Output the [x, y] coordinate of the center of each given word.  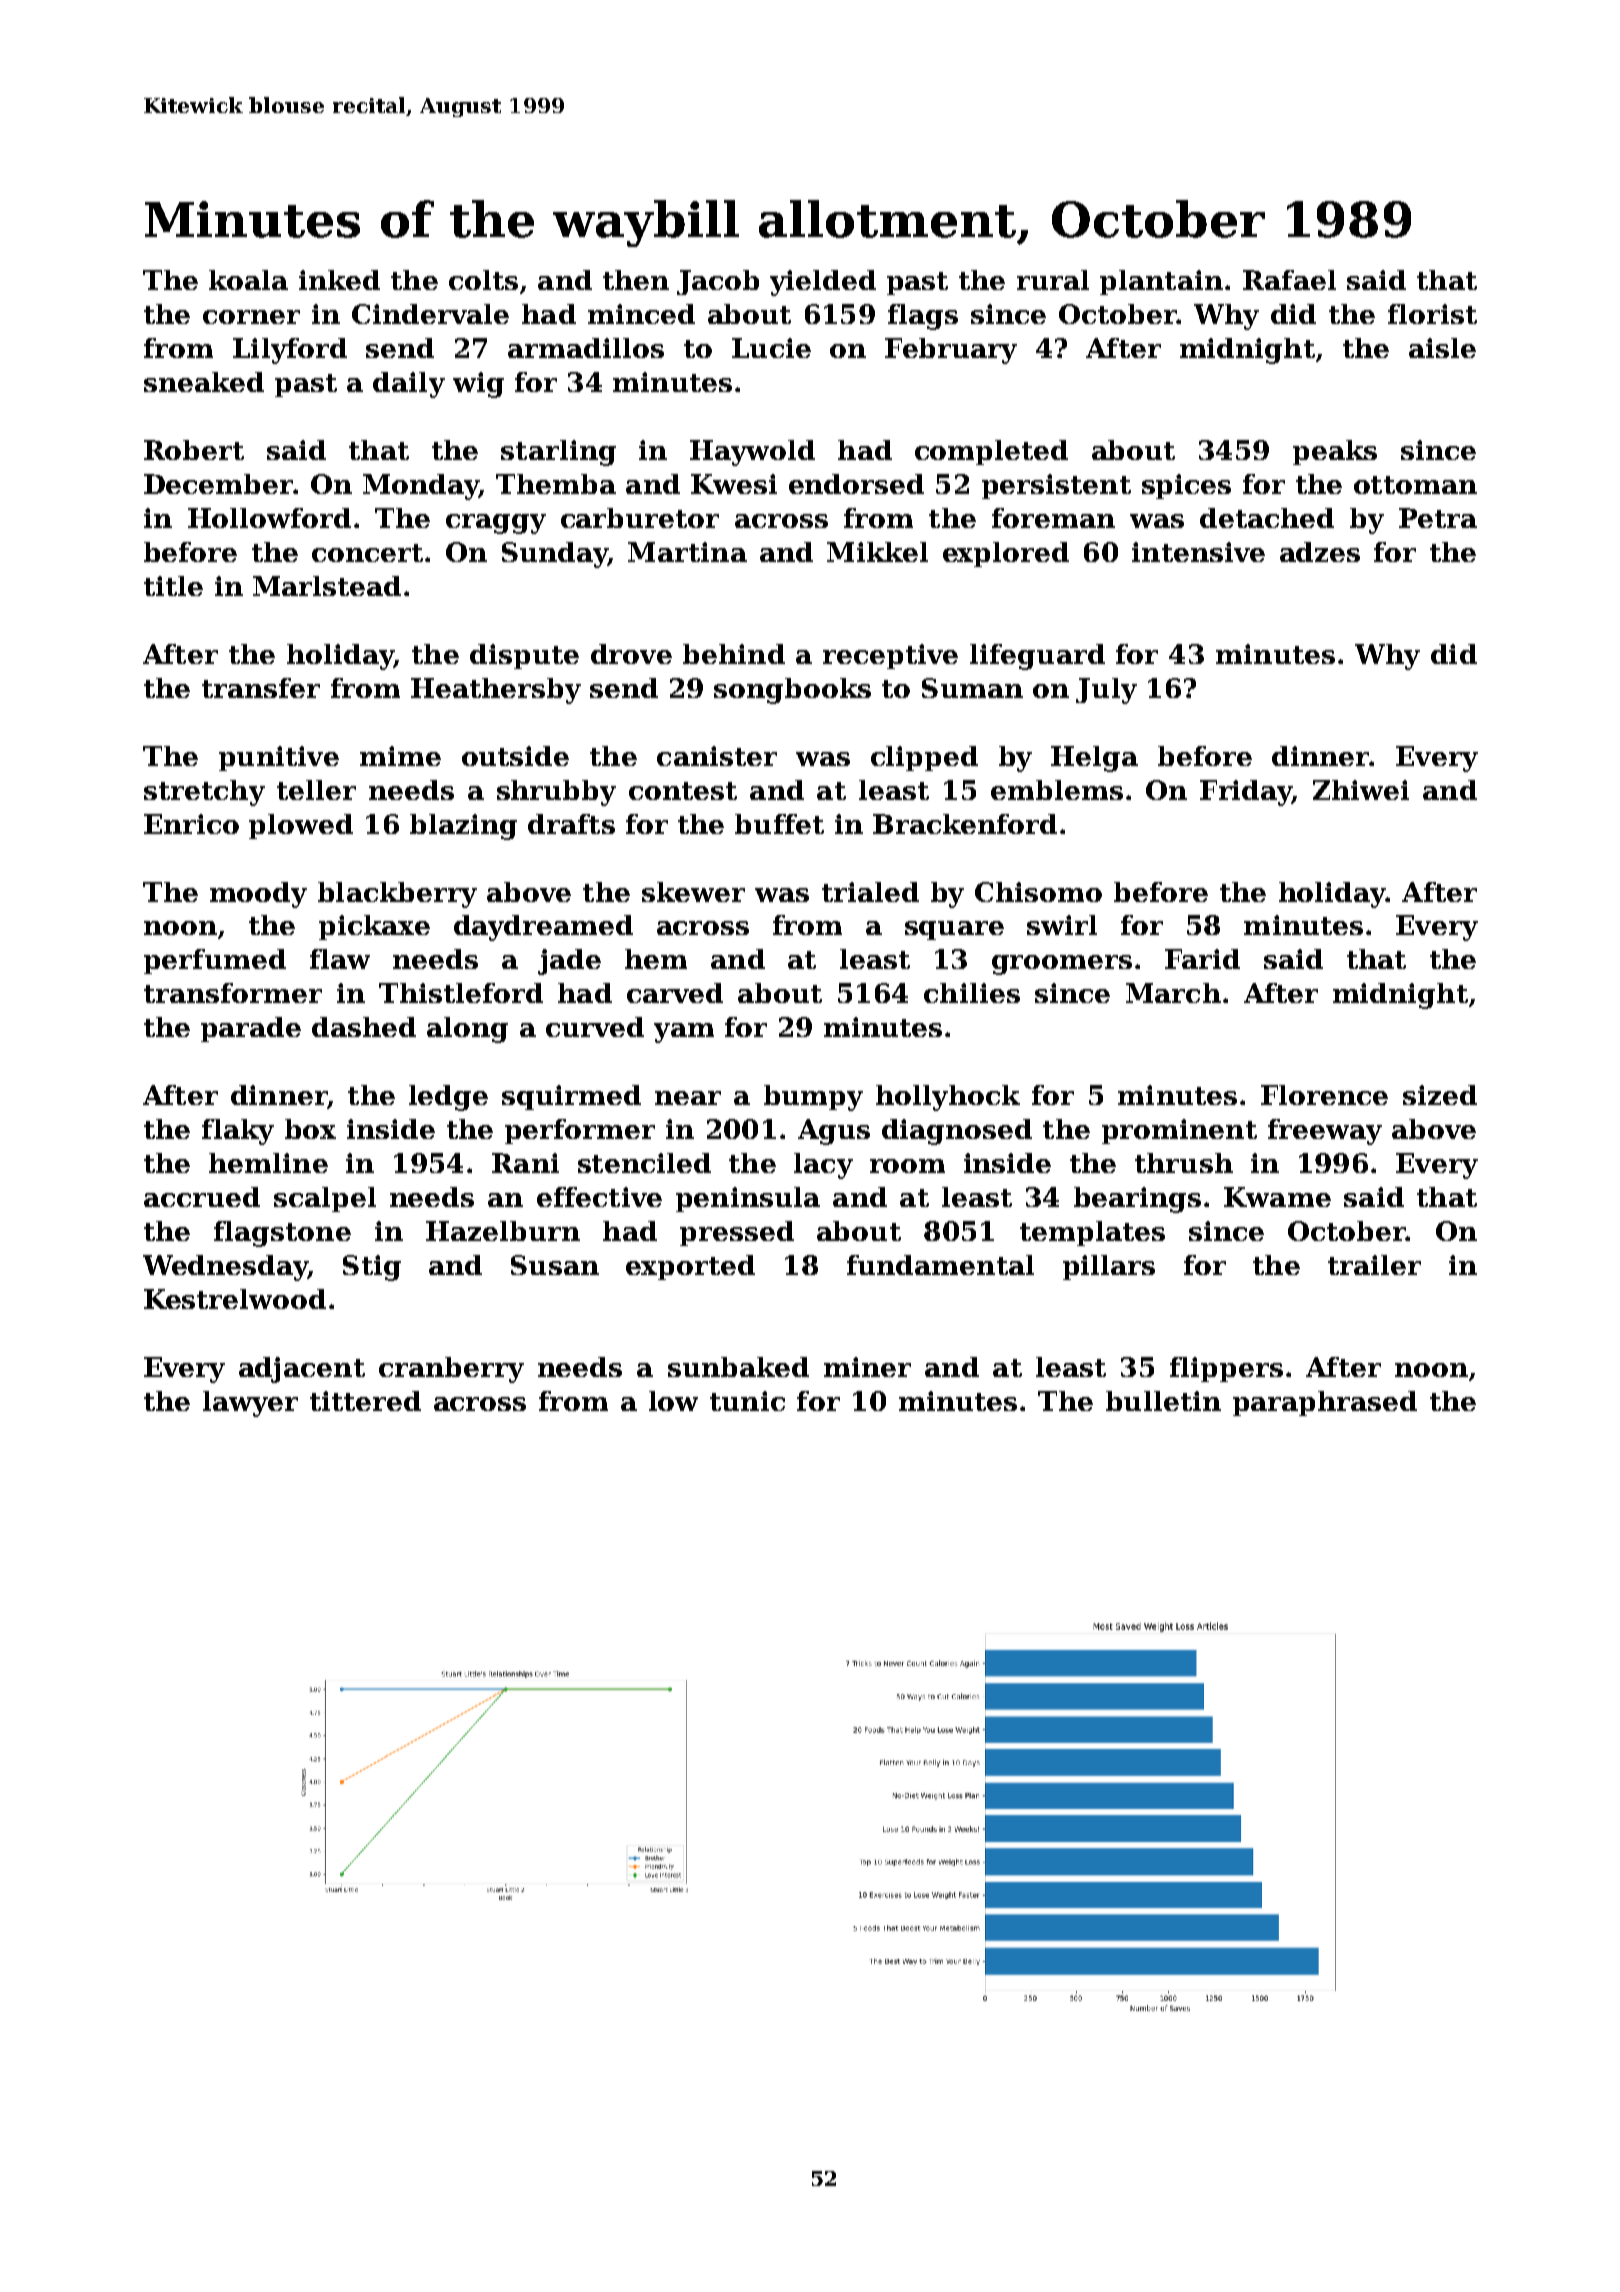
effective [599, 1197]
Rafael [1289, 280]
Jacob [718, 282]
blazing [463, 827]
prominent [1179, 1131]
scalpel [325, 1199]
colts [483, 280]
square [954, 930]
